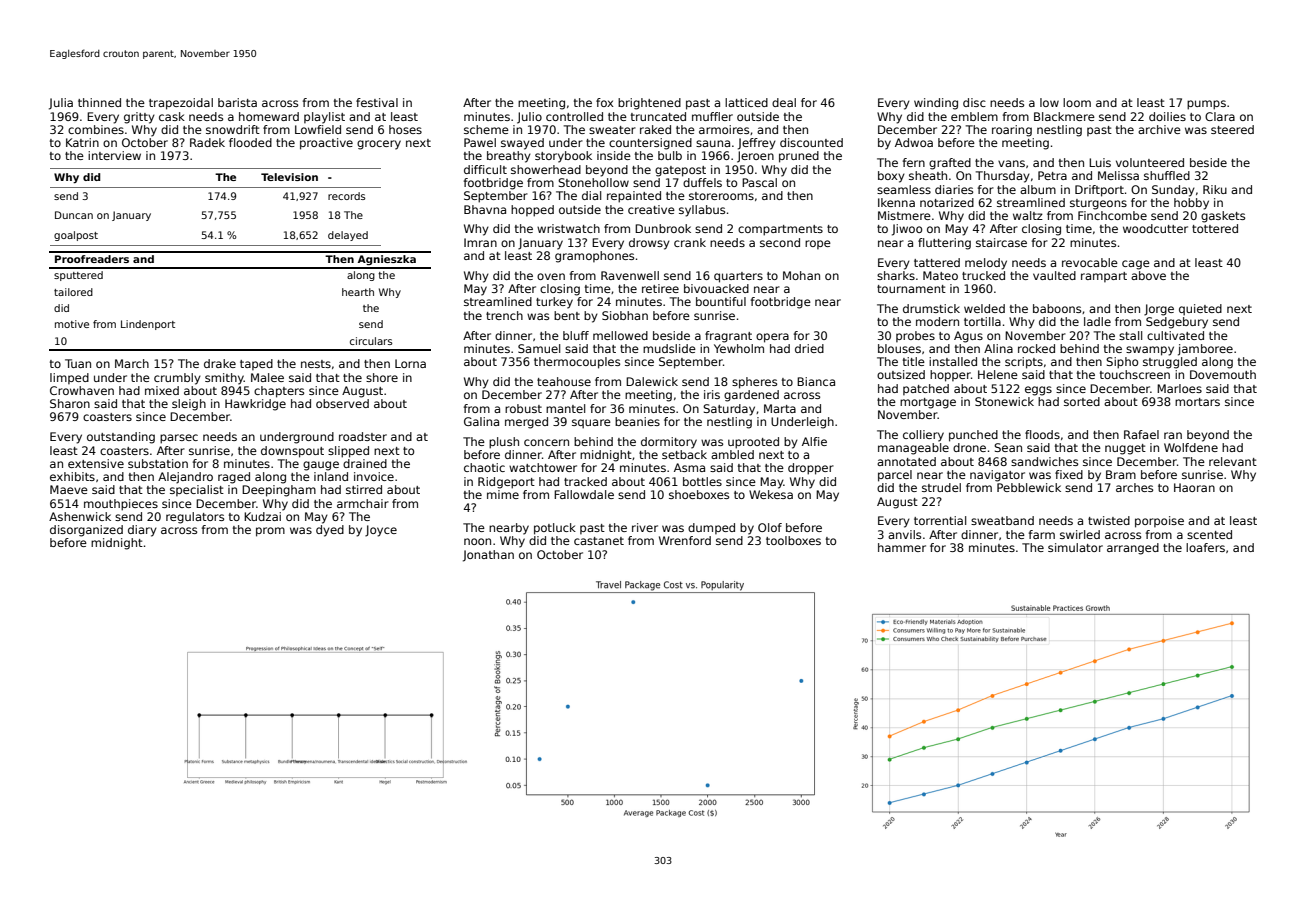 The image size is (1308, 924). Describe the element at coordinates (1159, 129) in the screenshot. I see `archive` at that location.
